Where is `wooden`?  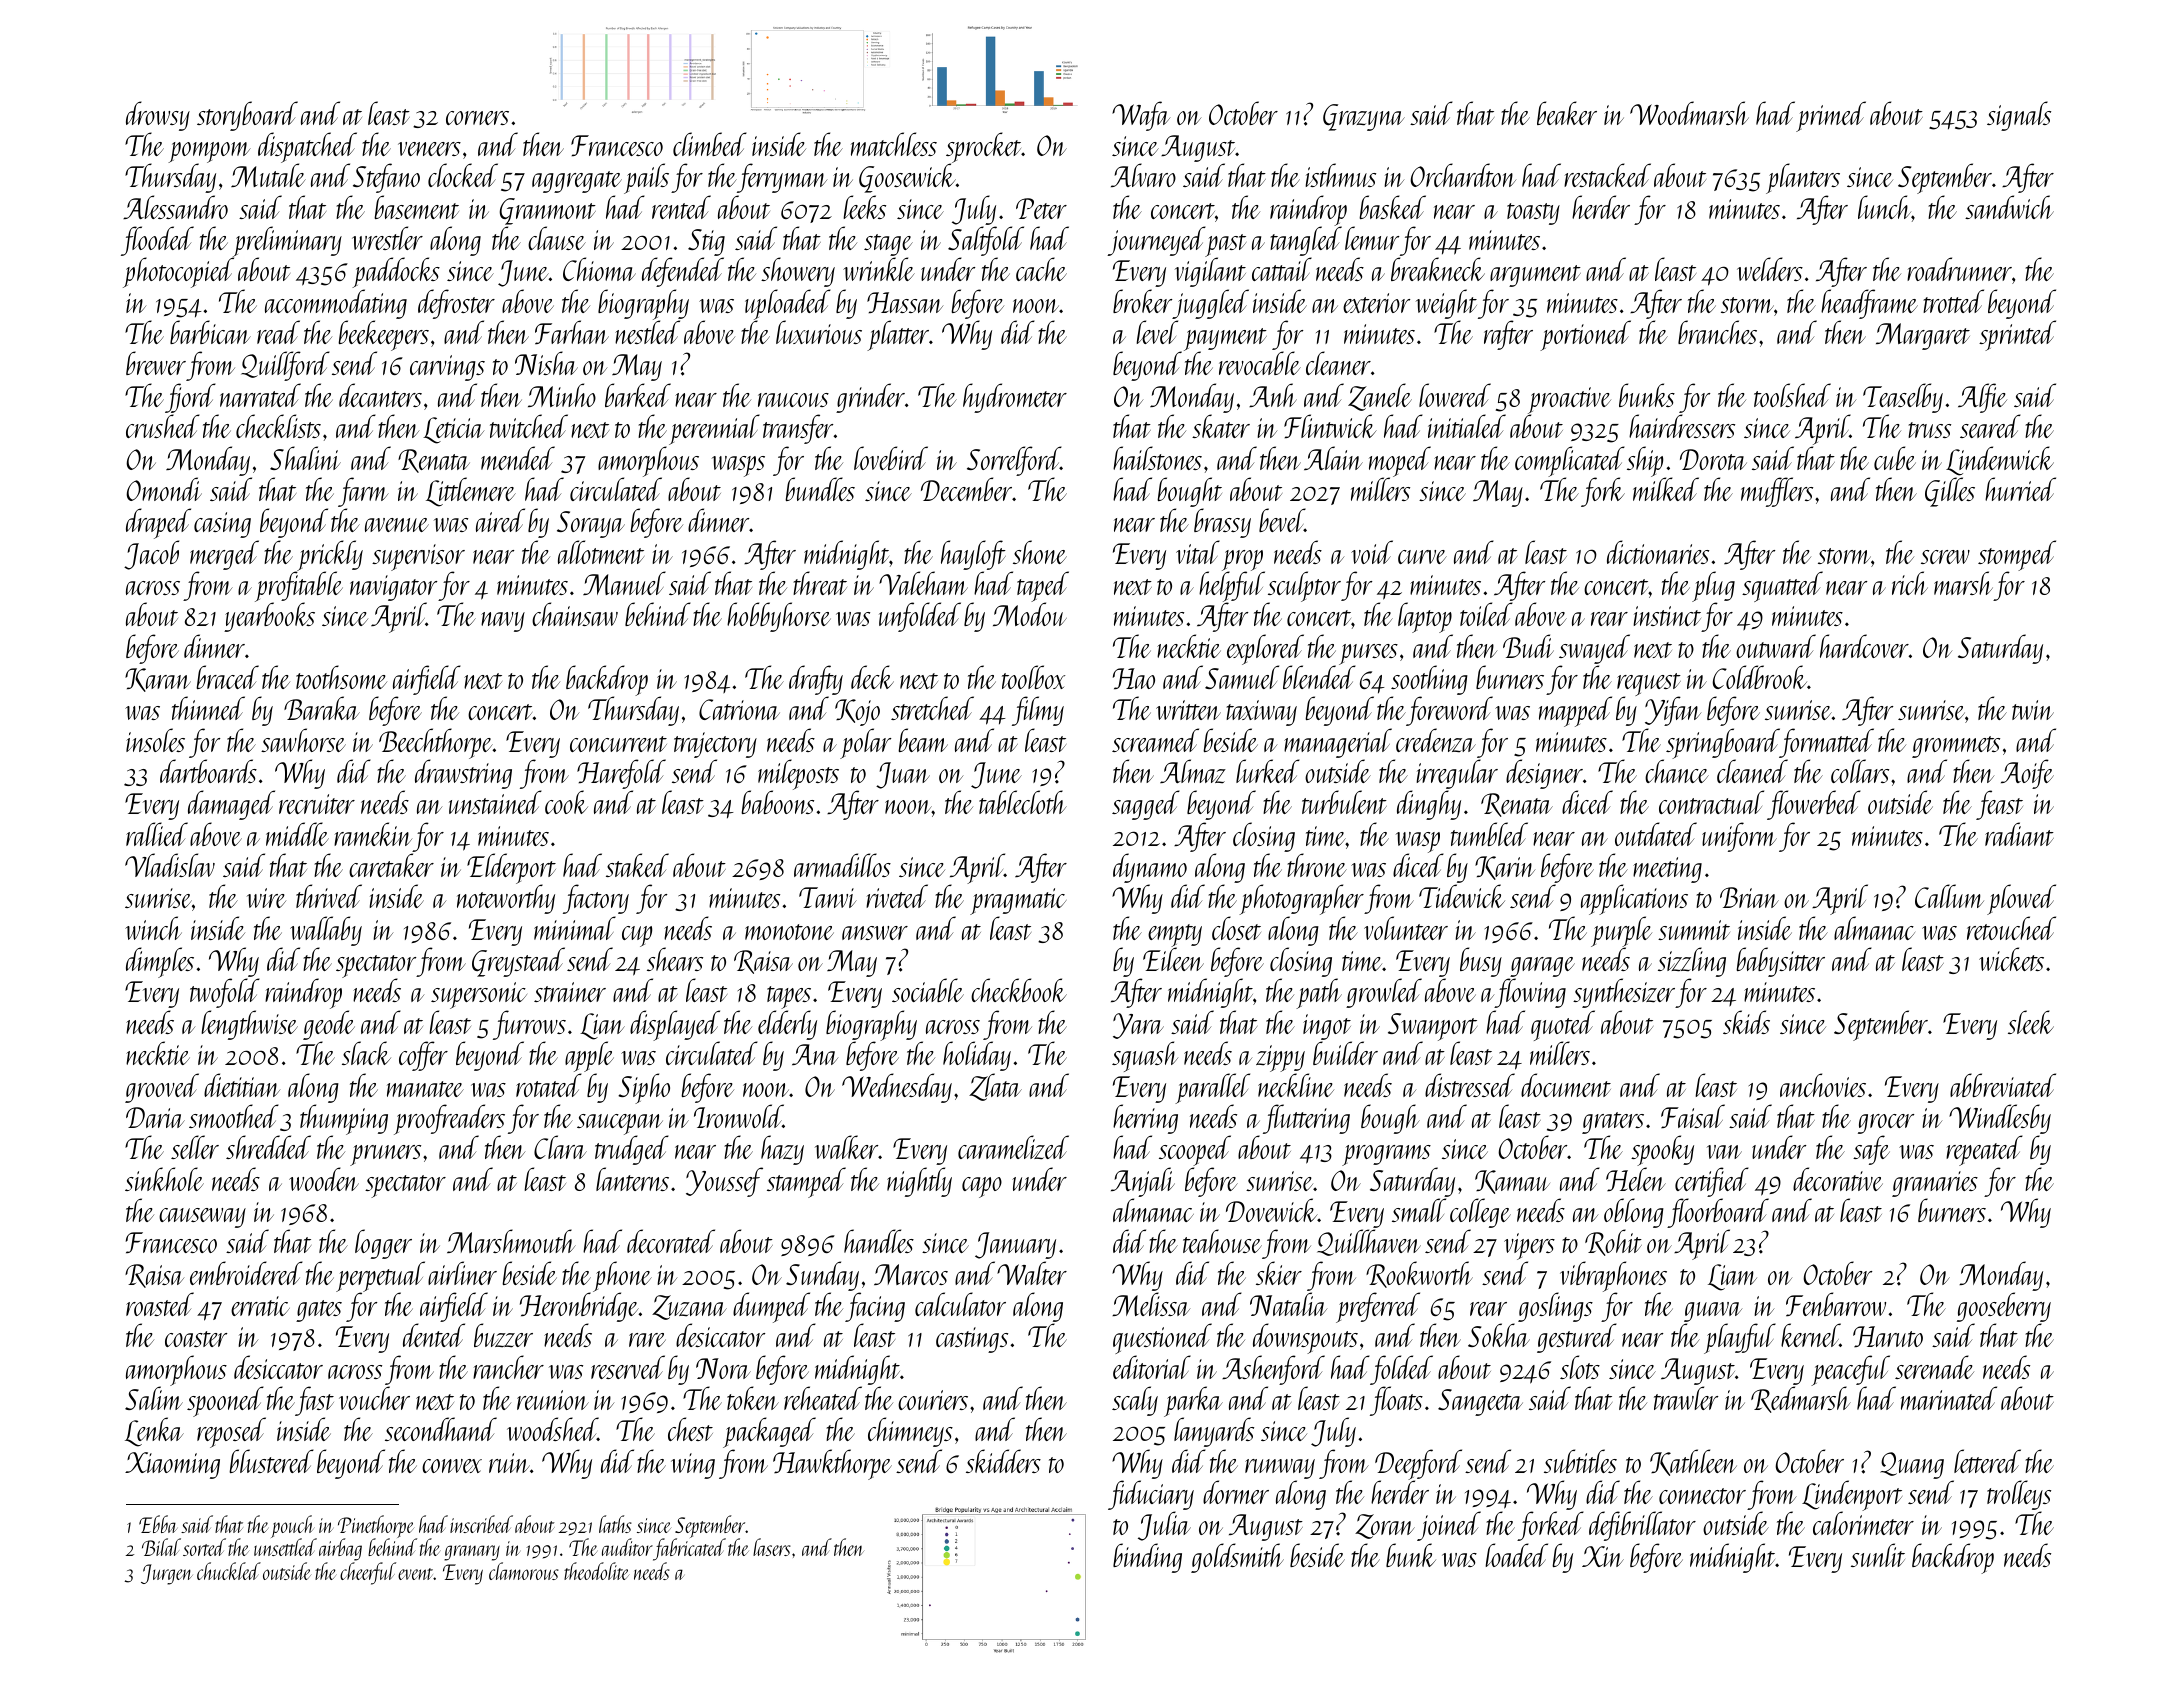
wooden is located at coordinates (324, 1179).
